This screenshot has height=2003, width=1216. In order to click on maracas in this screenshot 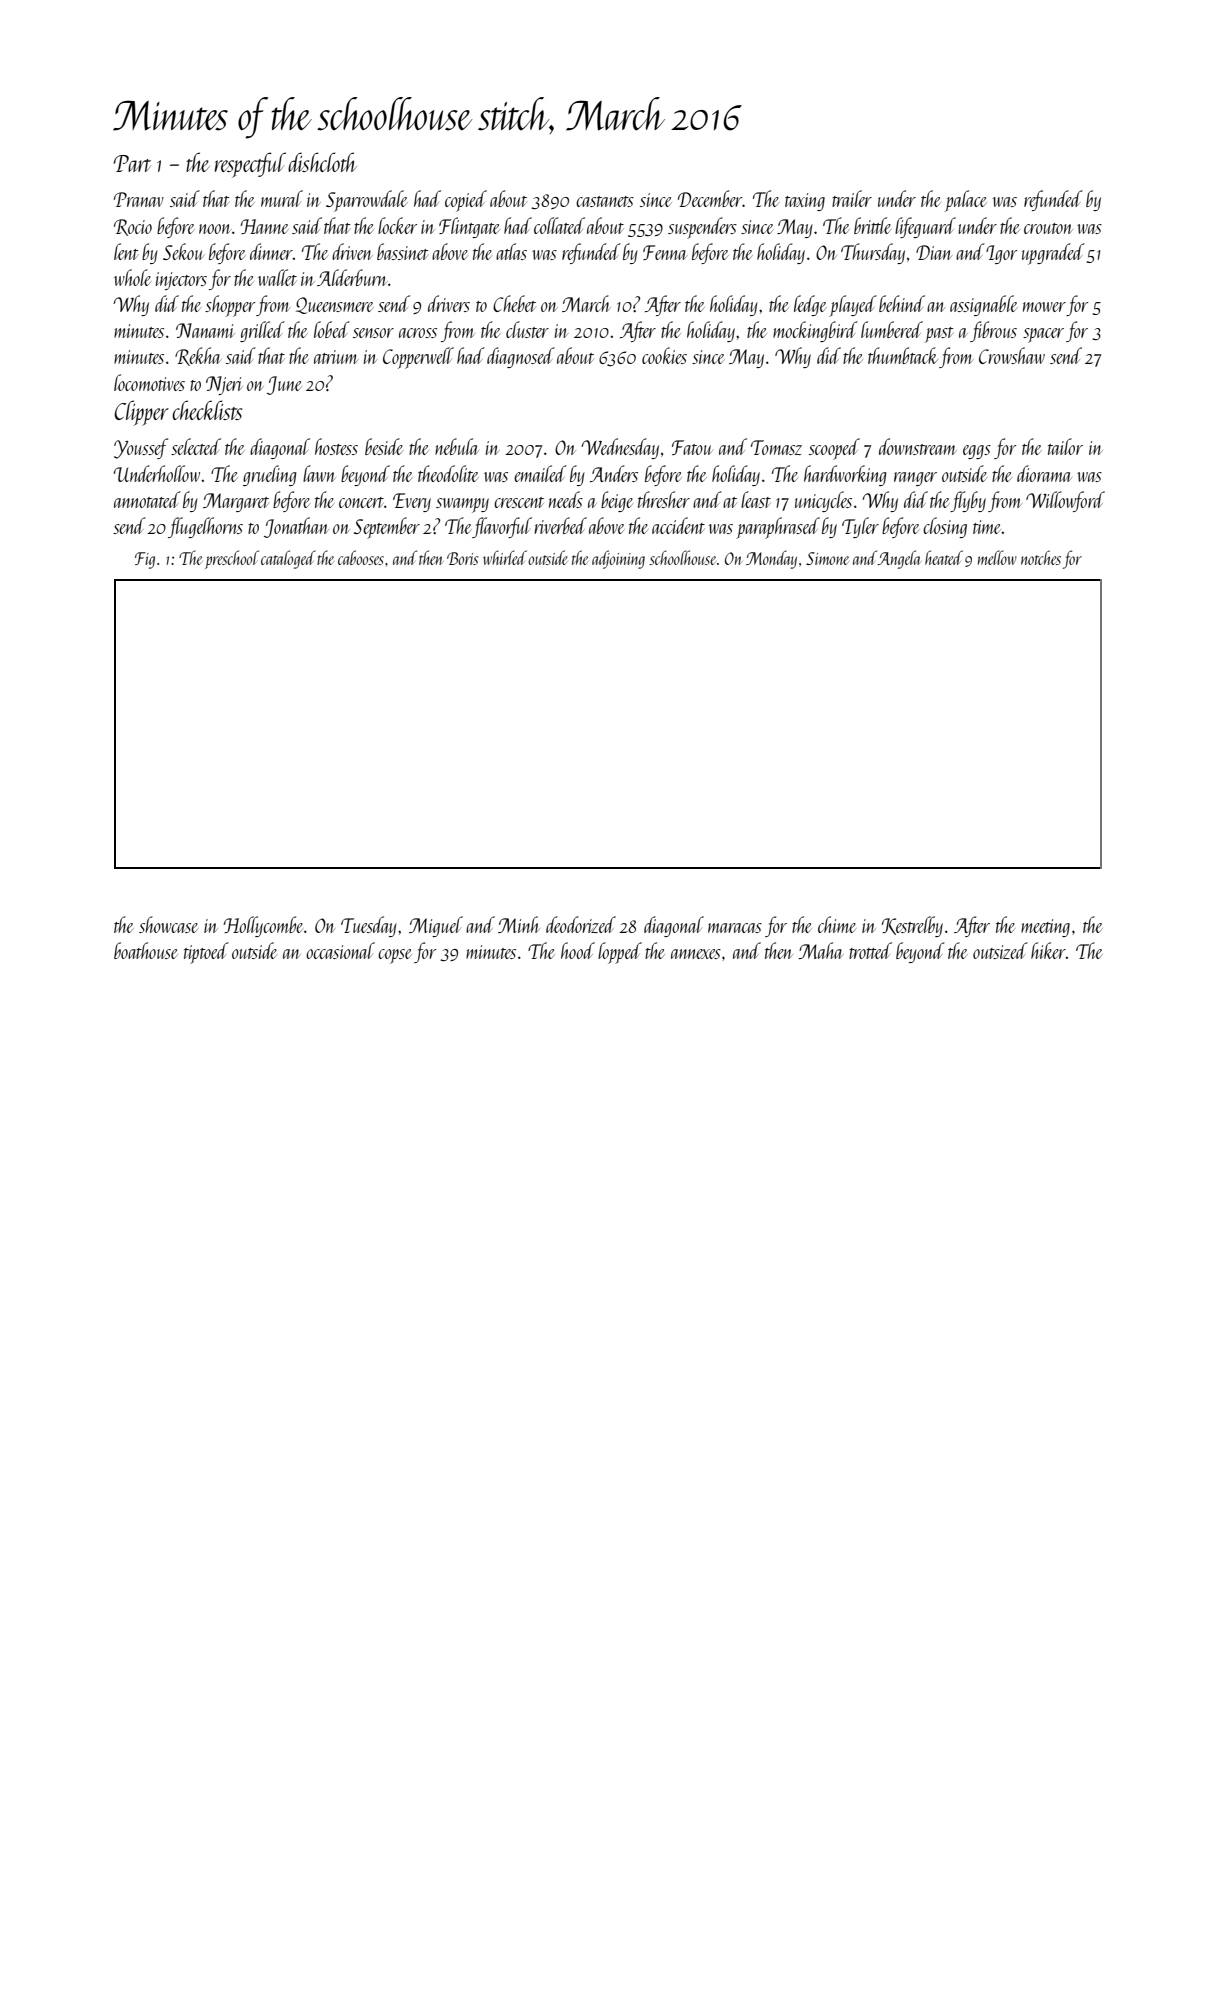, I will do `click(735, 928)`.
